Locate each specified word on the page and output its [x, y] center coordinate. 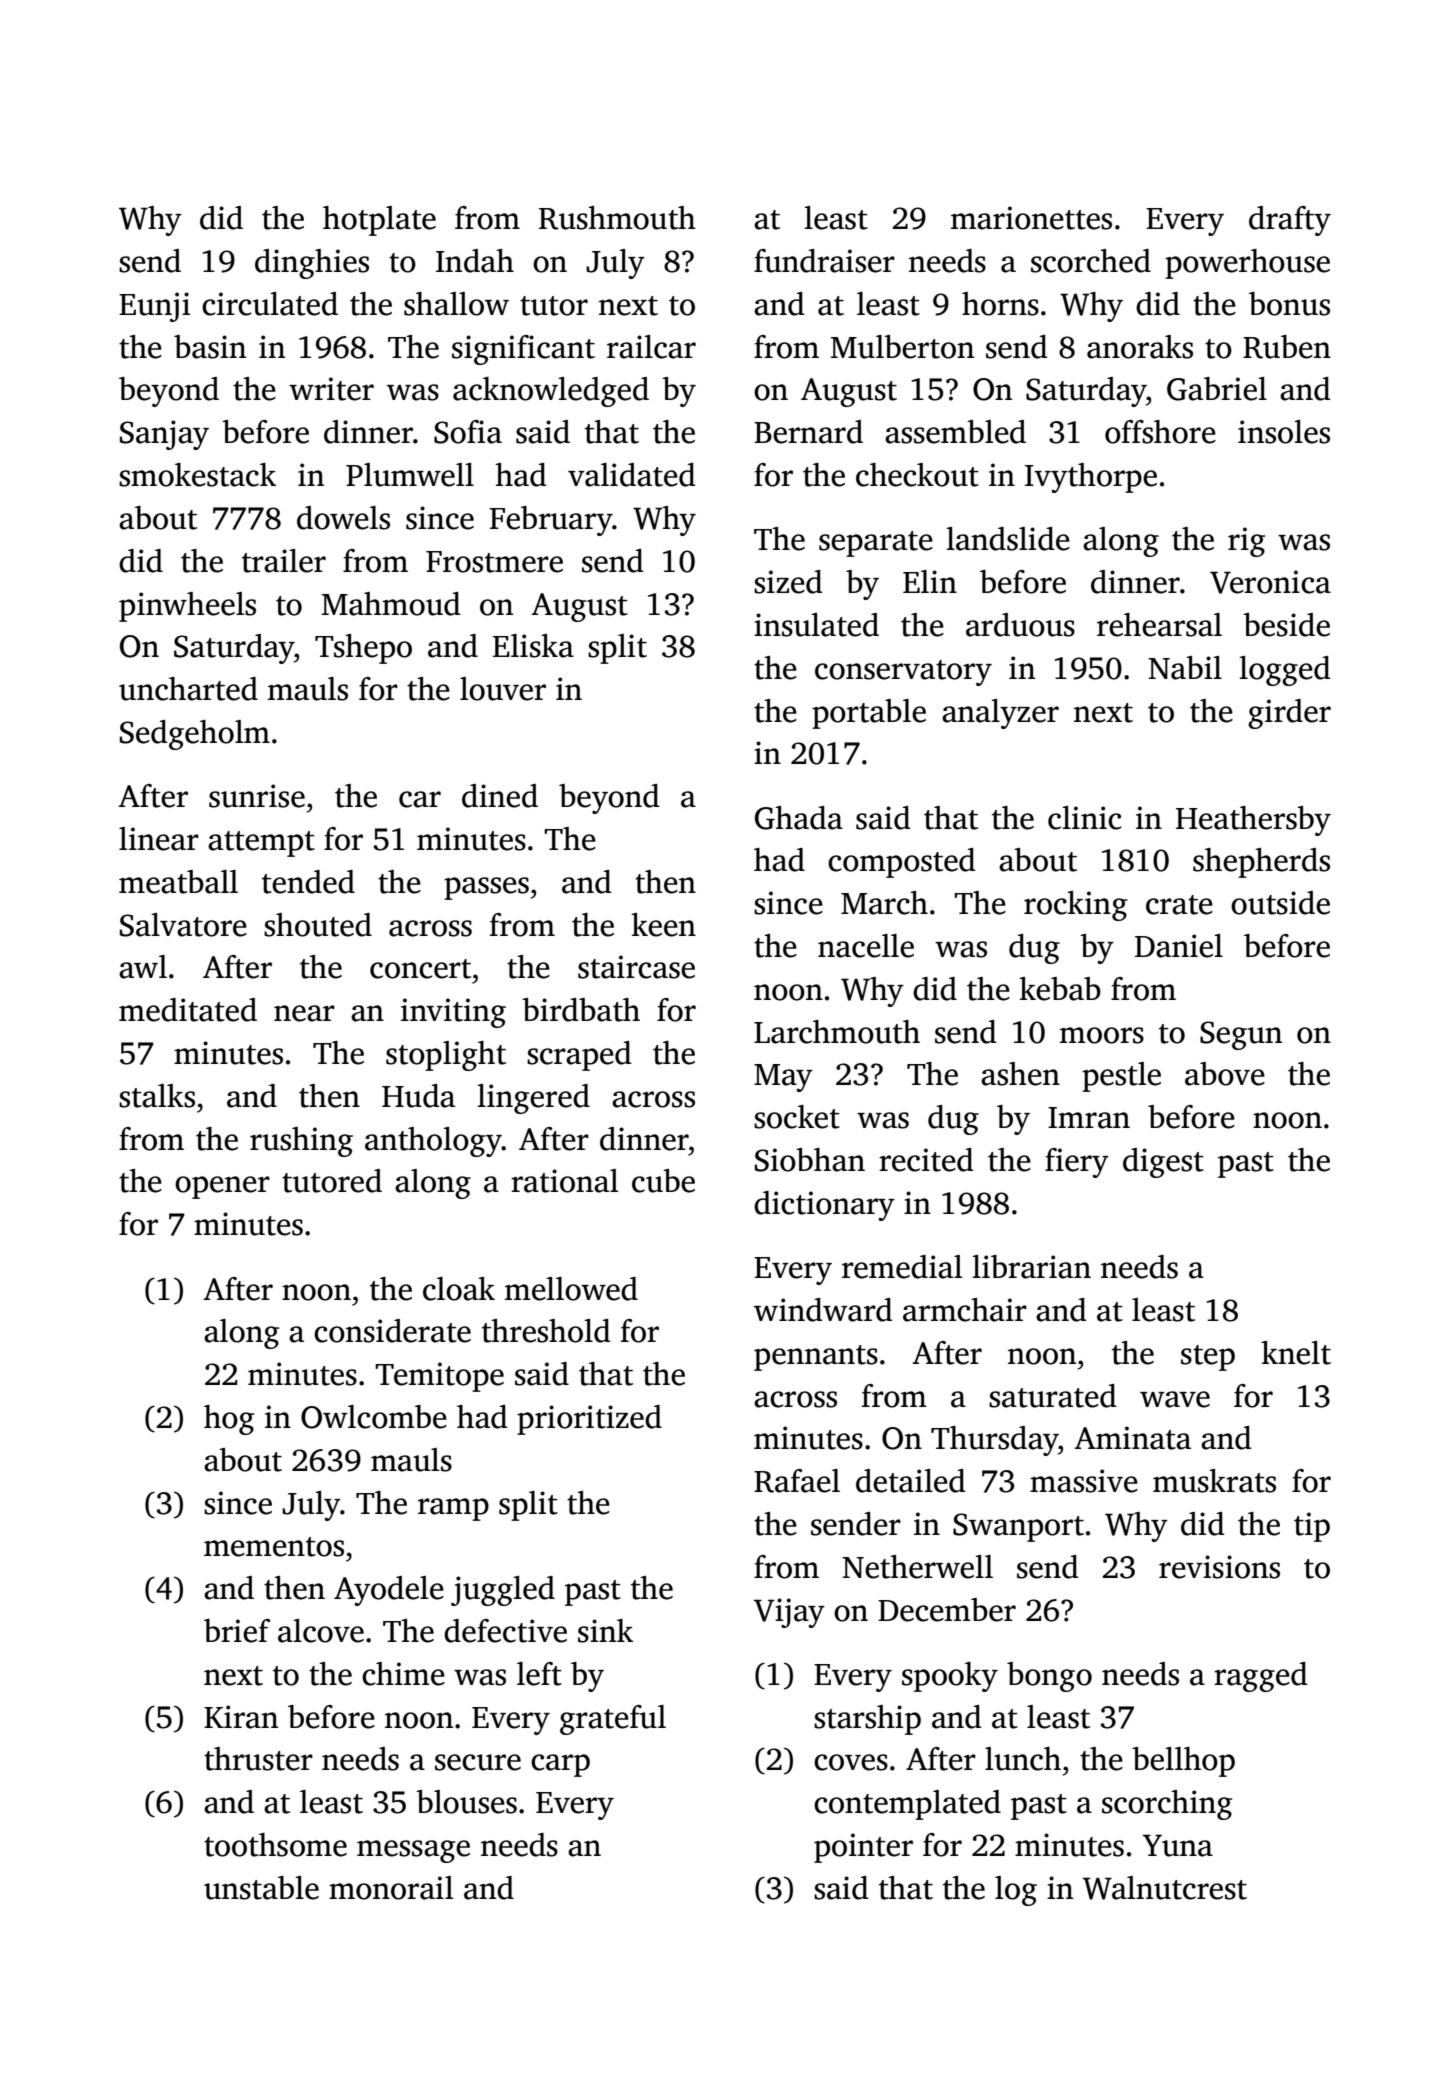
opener [222, 1187]
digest [1163, 1163]
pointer [863, 1848]
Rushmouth [617, 218]
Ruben [1287, 347]
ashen [1020, 1074]
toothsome [275, 1845]
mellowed [571, 1289]
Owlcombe [374, 1417]
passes [486, 888]
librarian [1031, 1267]
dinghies [312, 264]
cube [663, 1181]
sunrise [257, 796]
